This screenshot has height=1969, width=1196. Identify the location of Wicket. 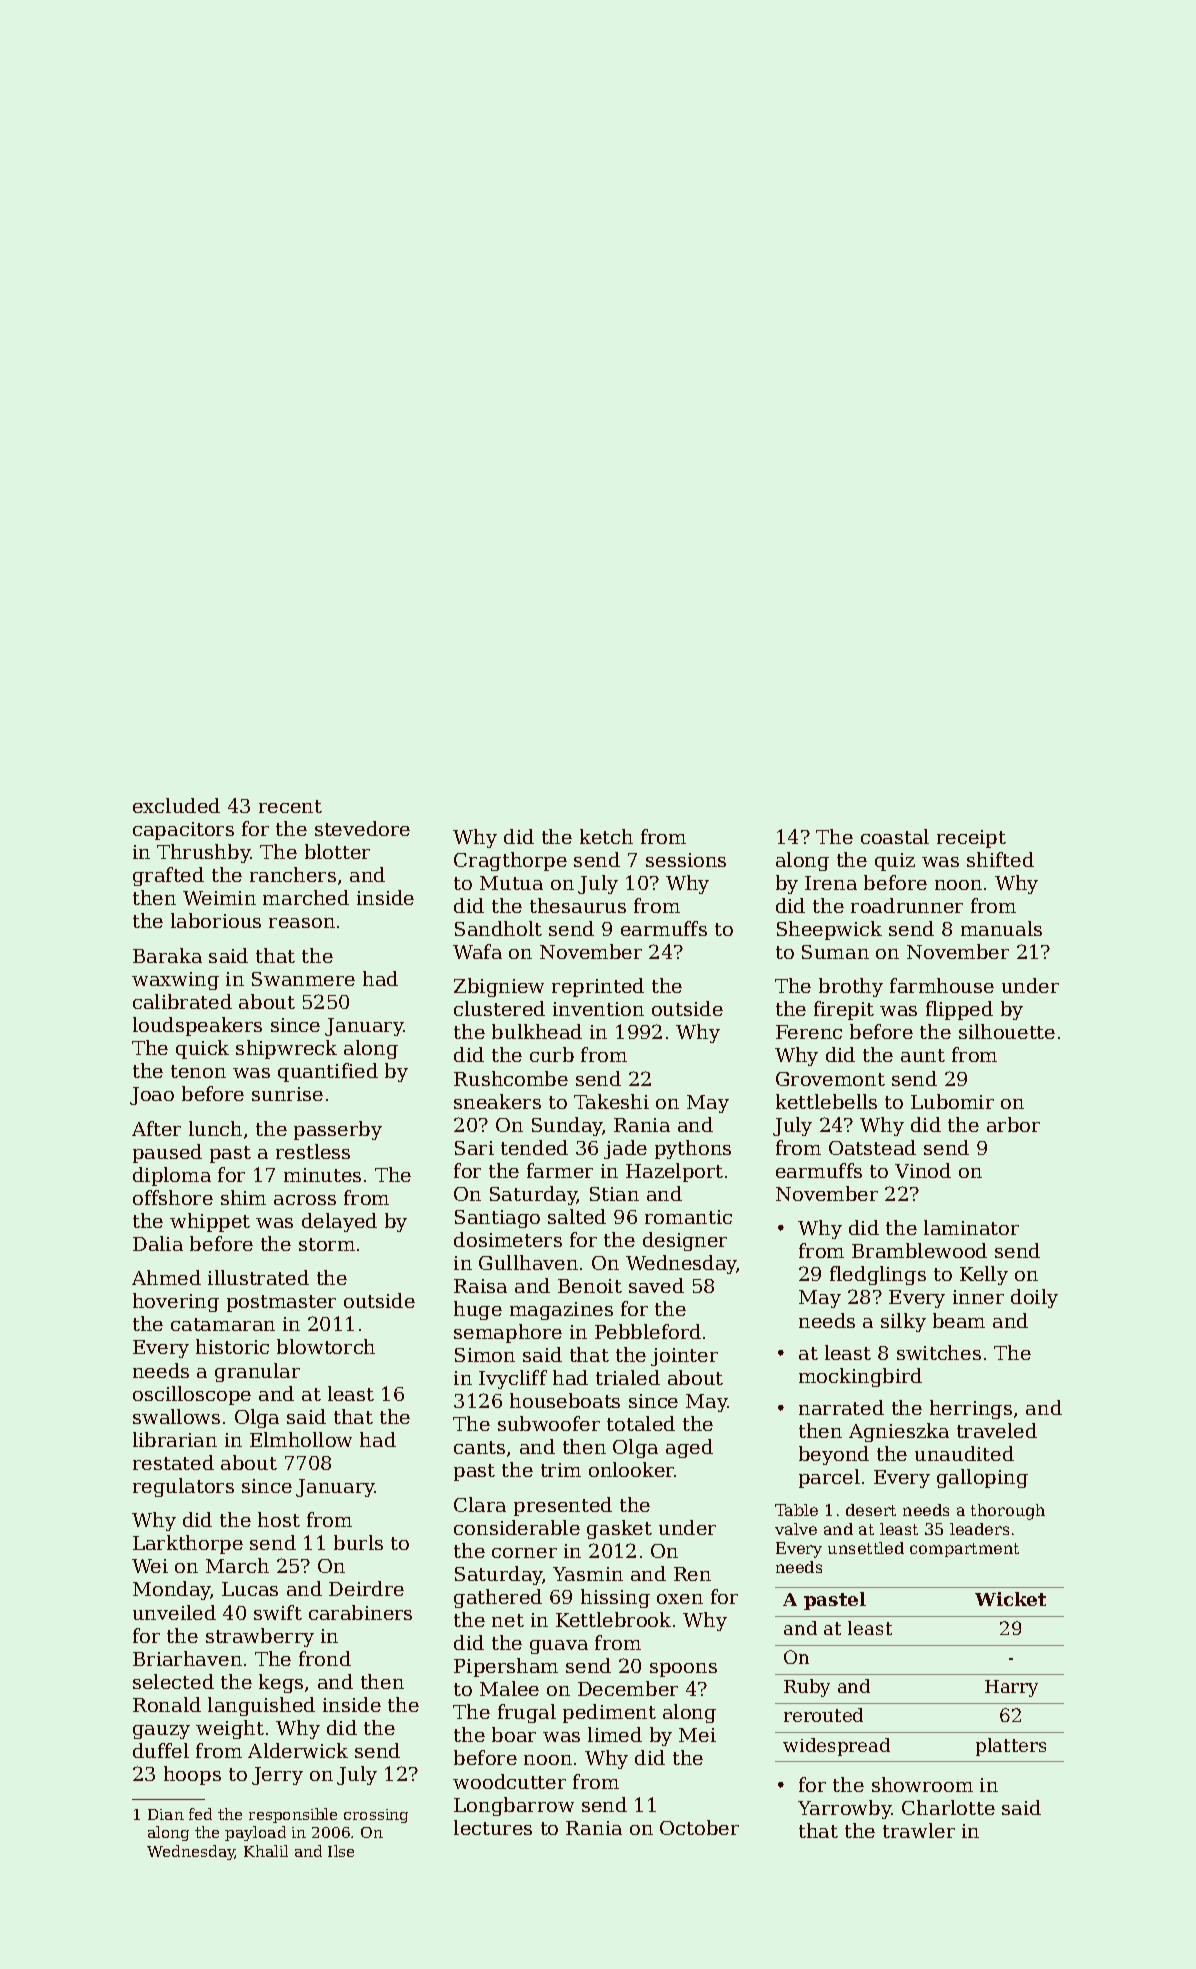
(1010, 1599).
